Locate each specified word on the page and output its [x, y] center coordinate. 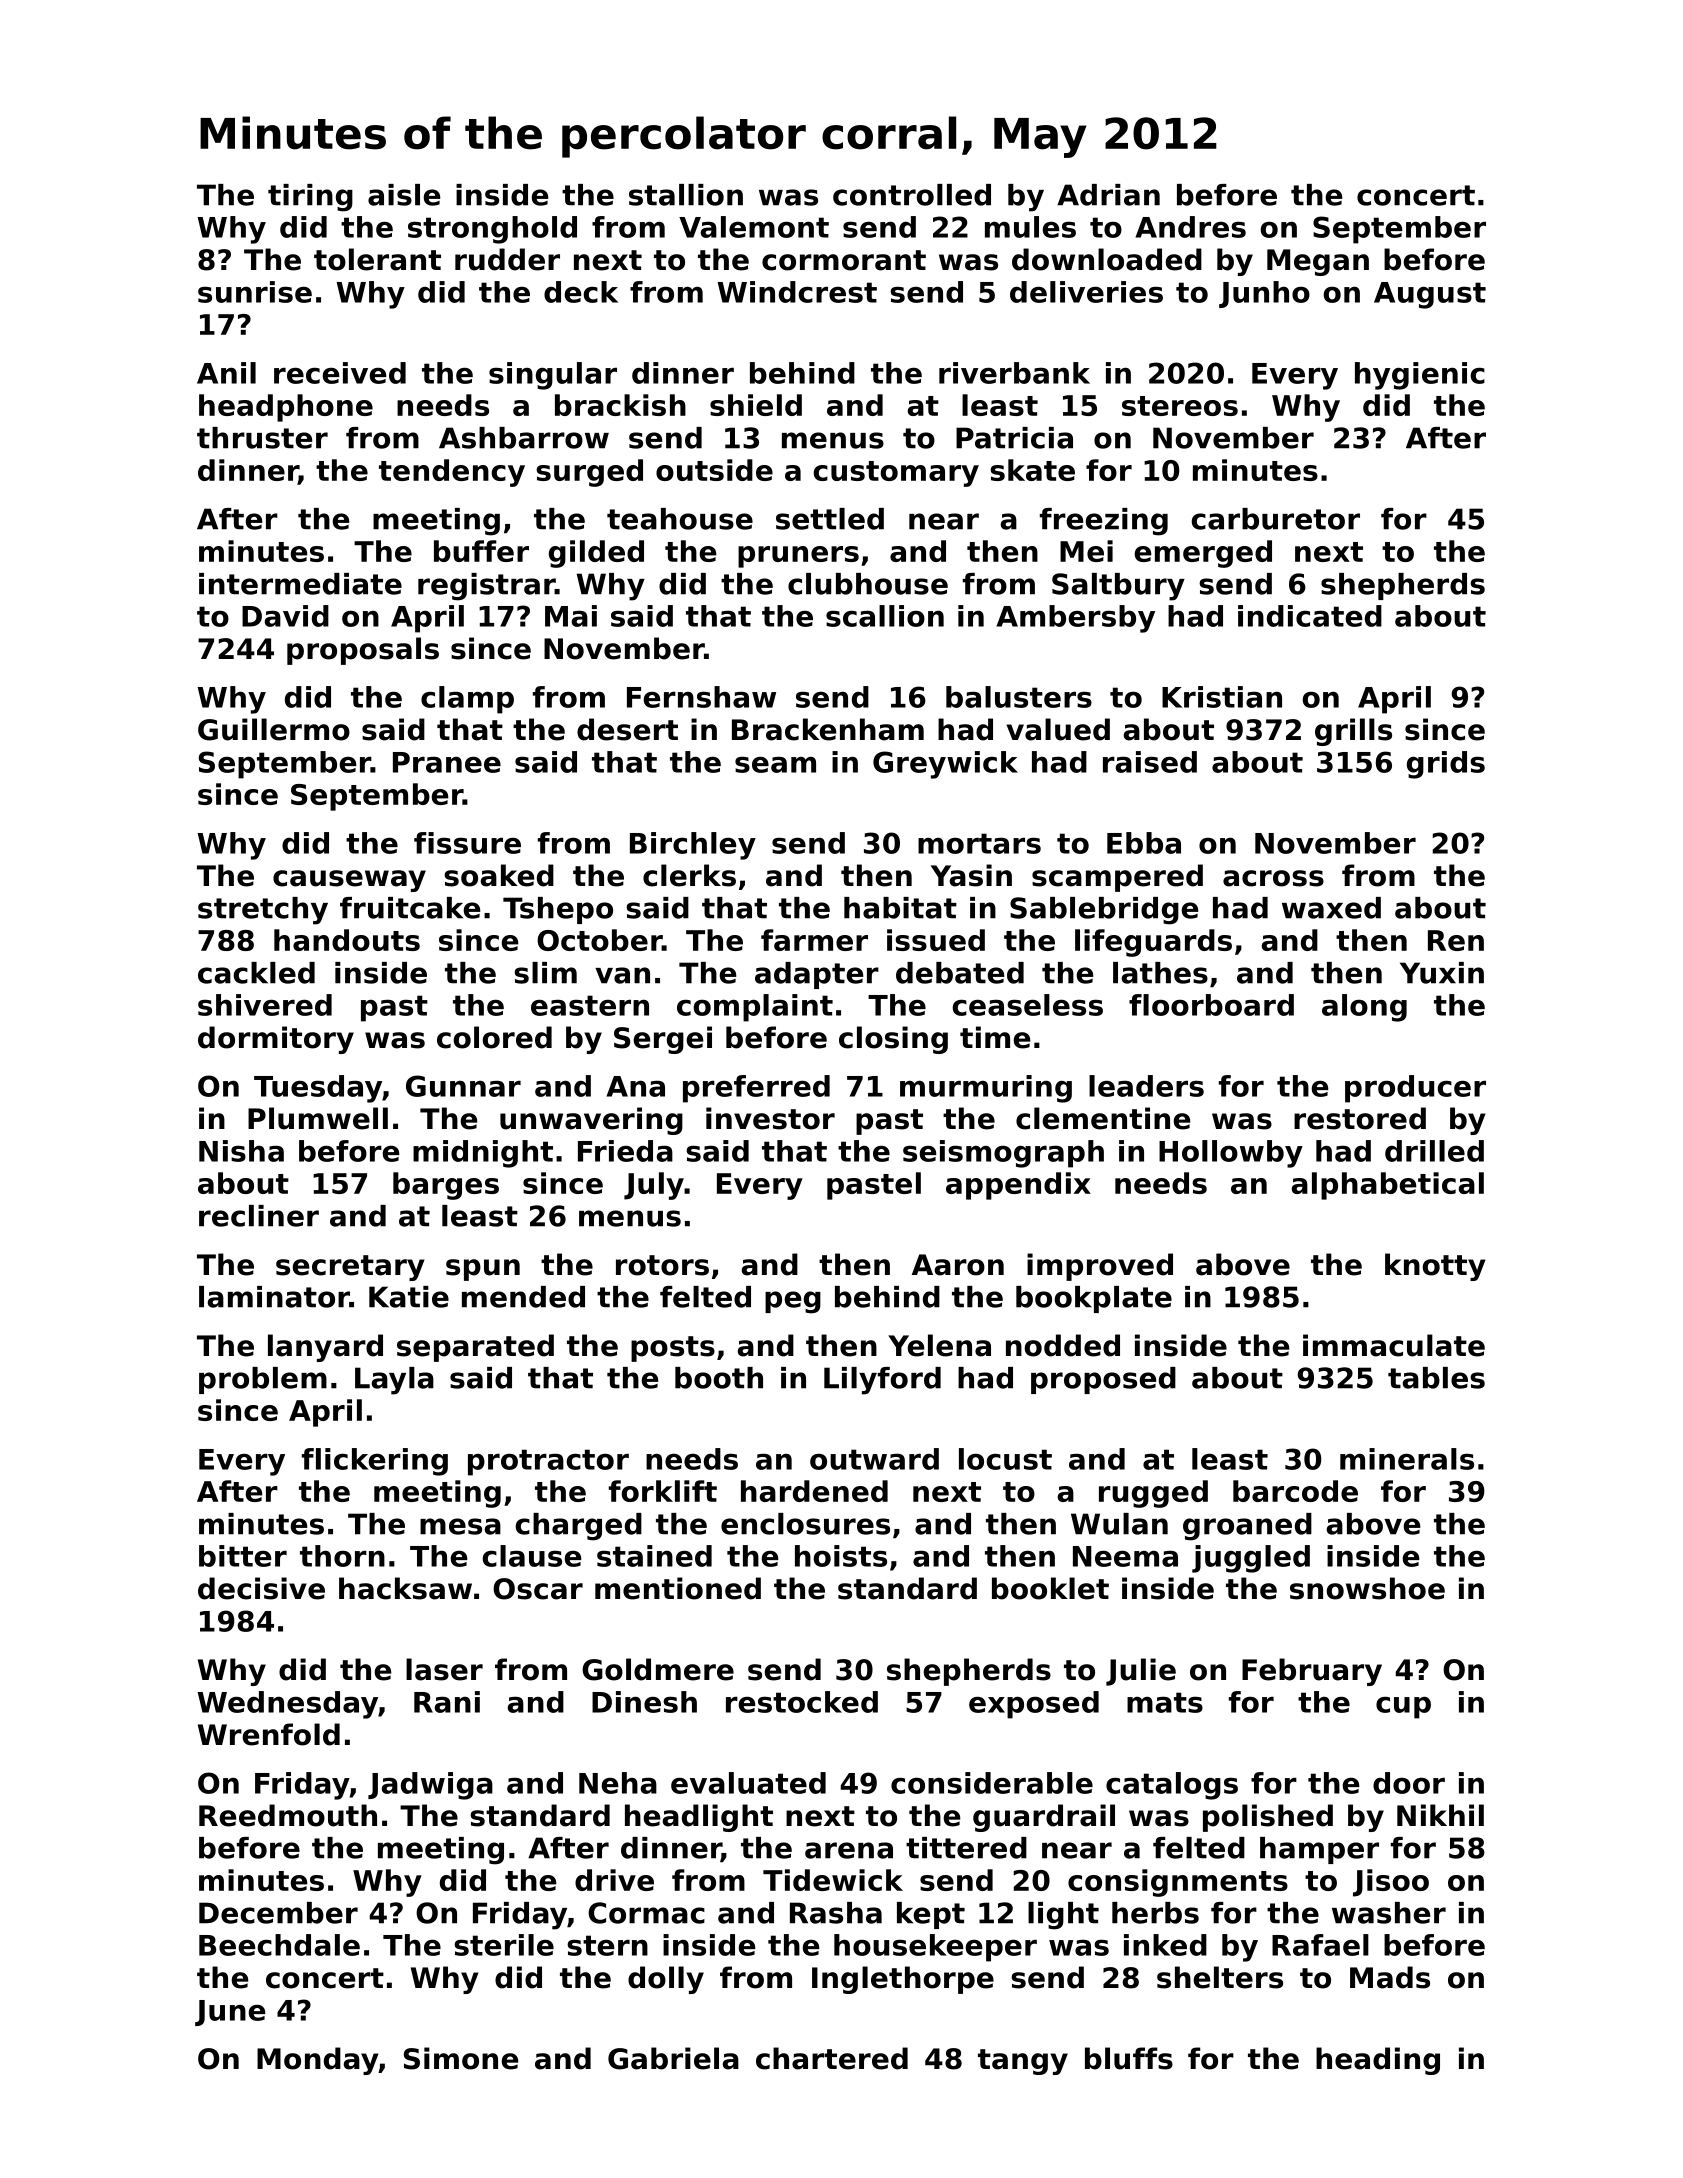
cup [1403, 1707]
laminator [274, 1297]
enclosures [805, 1524]
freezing [1104, 522]
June [230, 2013]
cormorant [844, 260]
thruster [262, 438]
